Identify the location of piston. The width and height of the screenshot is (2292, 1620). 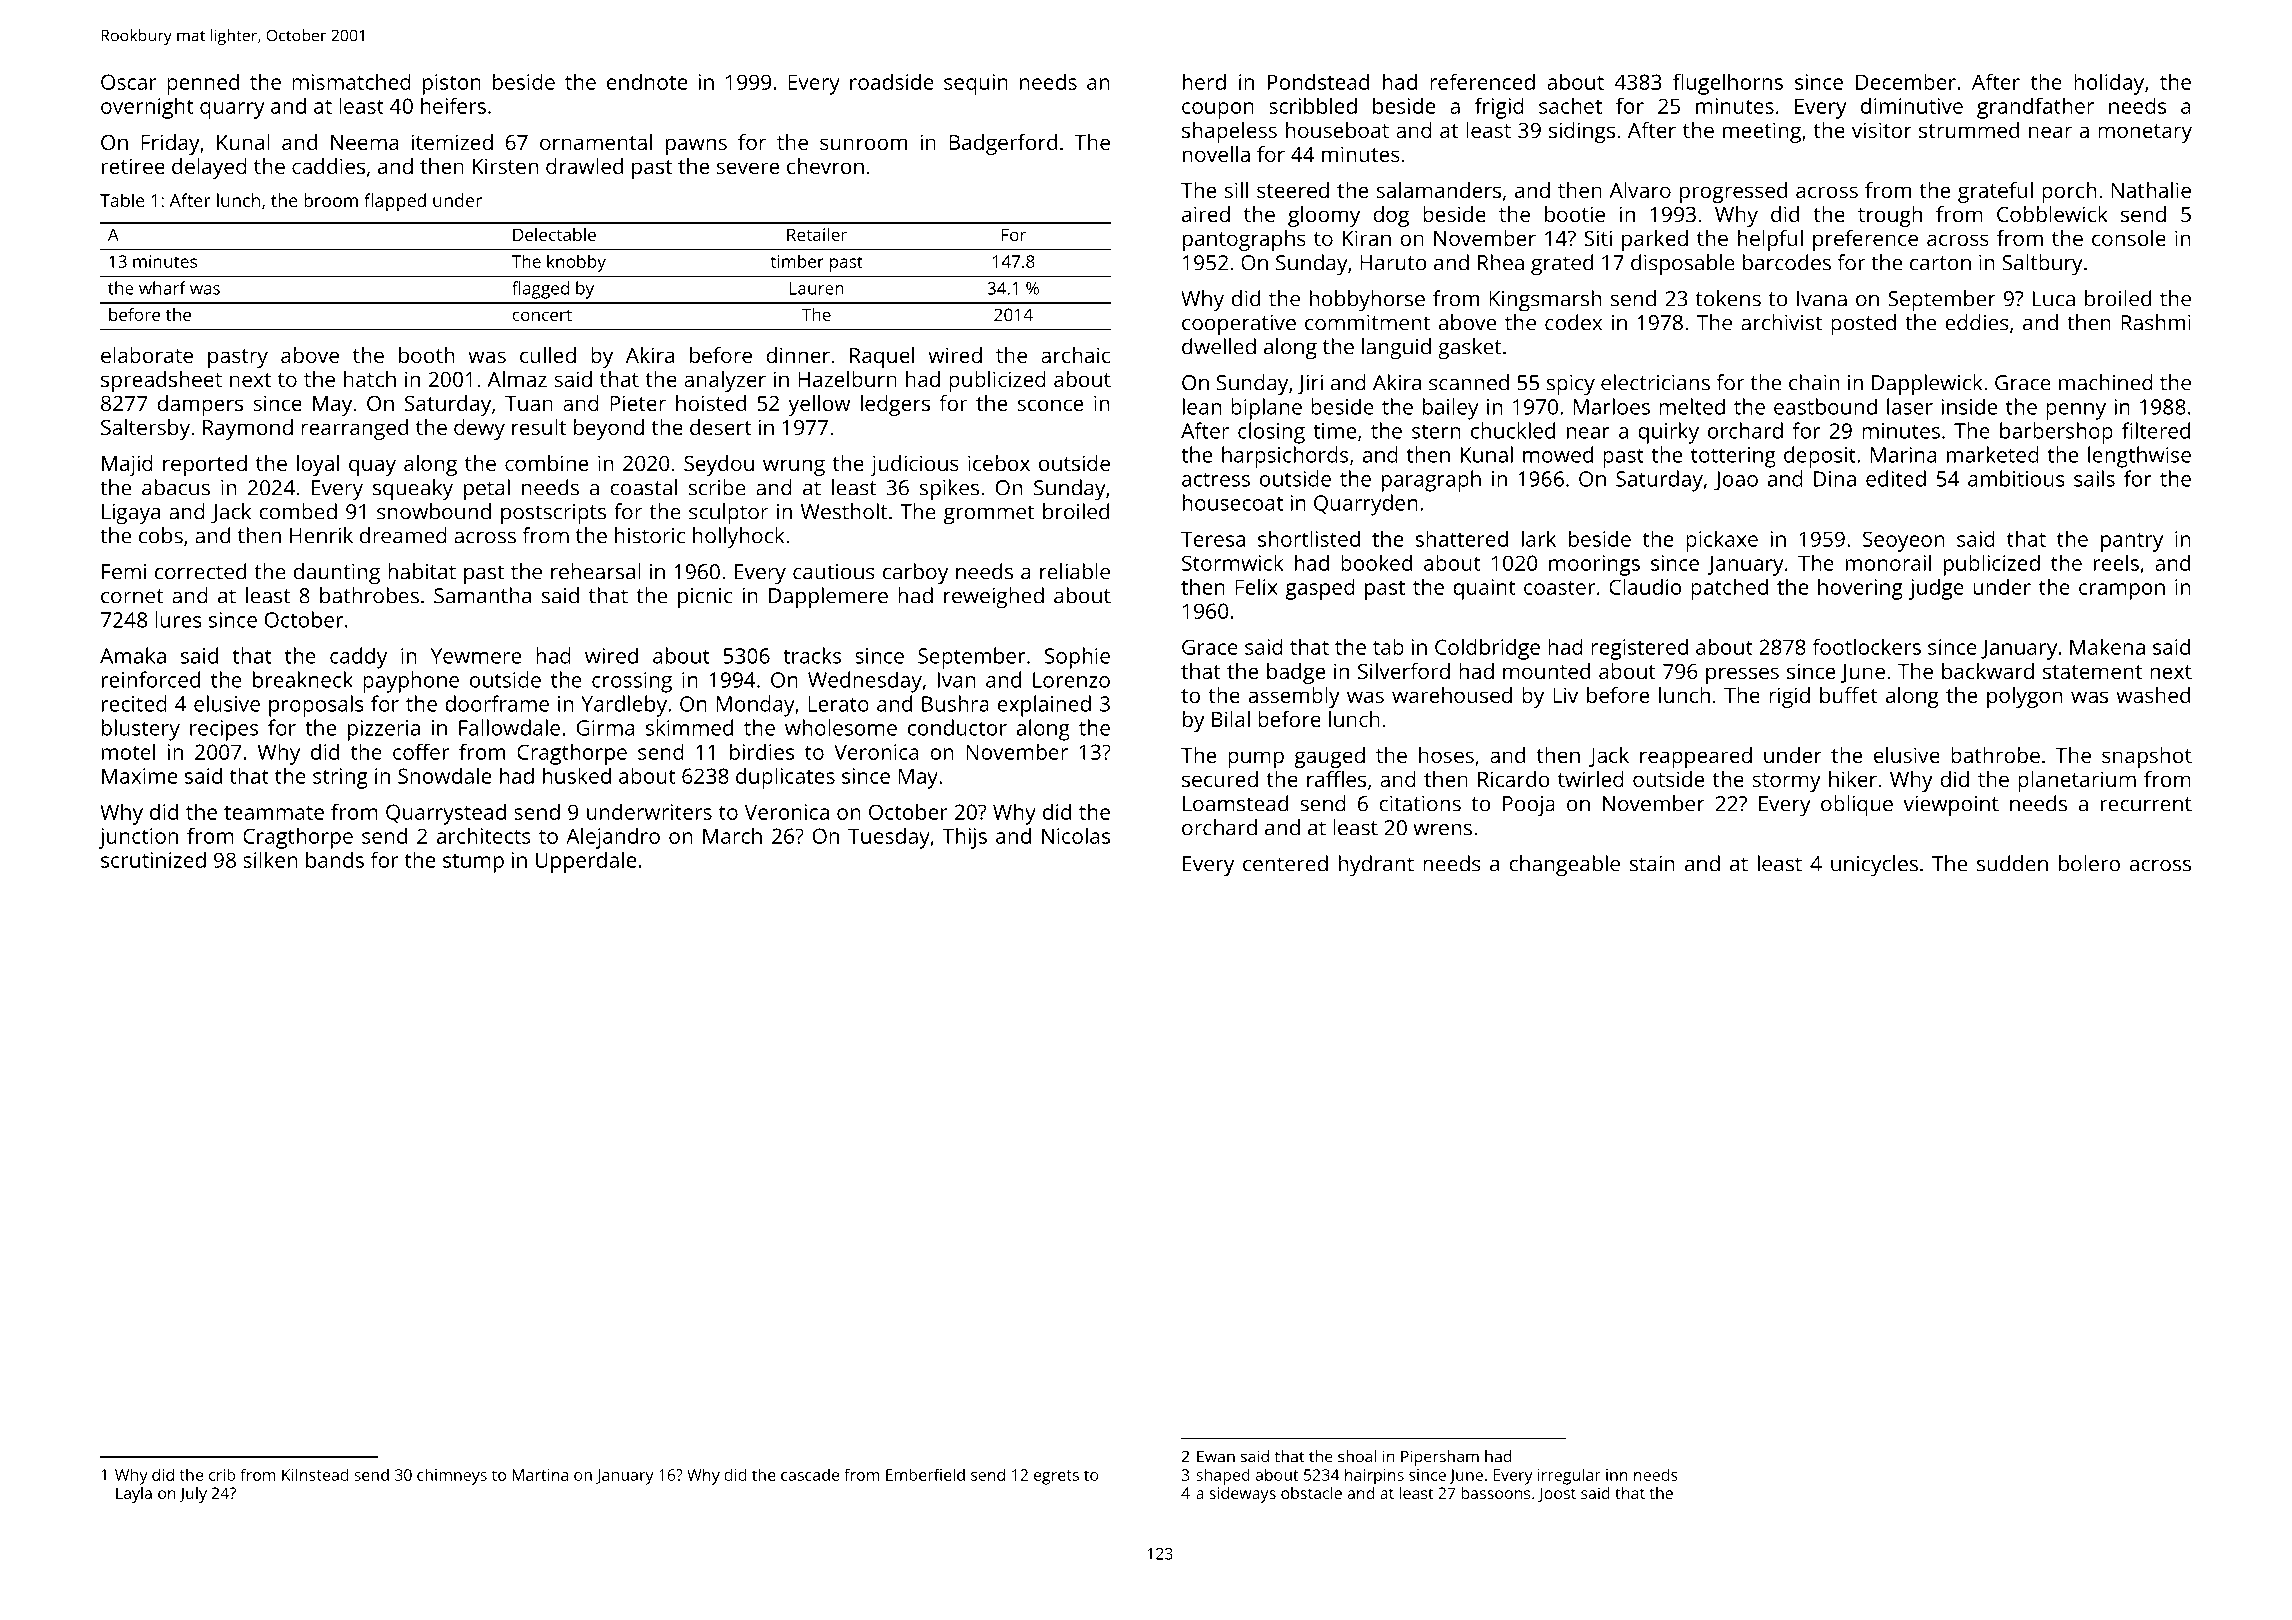
(452, 84).
